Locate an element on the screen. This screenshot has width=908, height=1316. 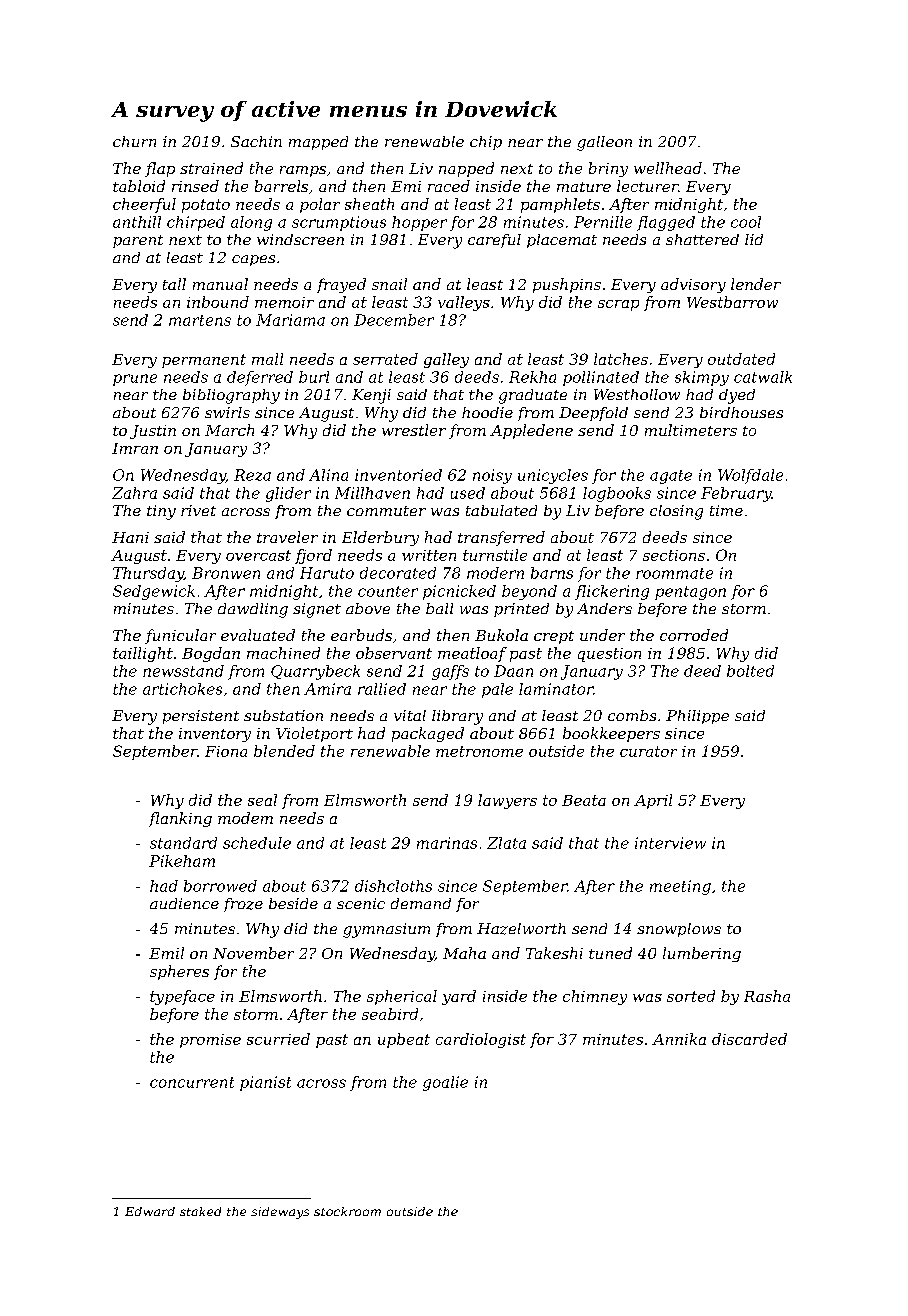
corroded is located at coordinates (694, 635).
